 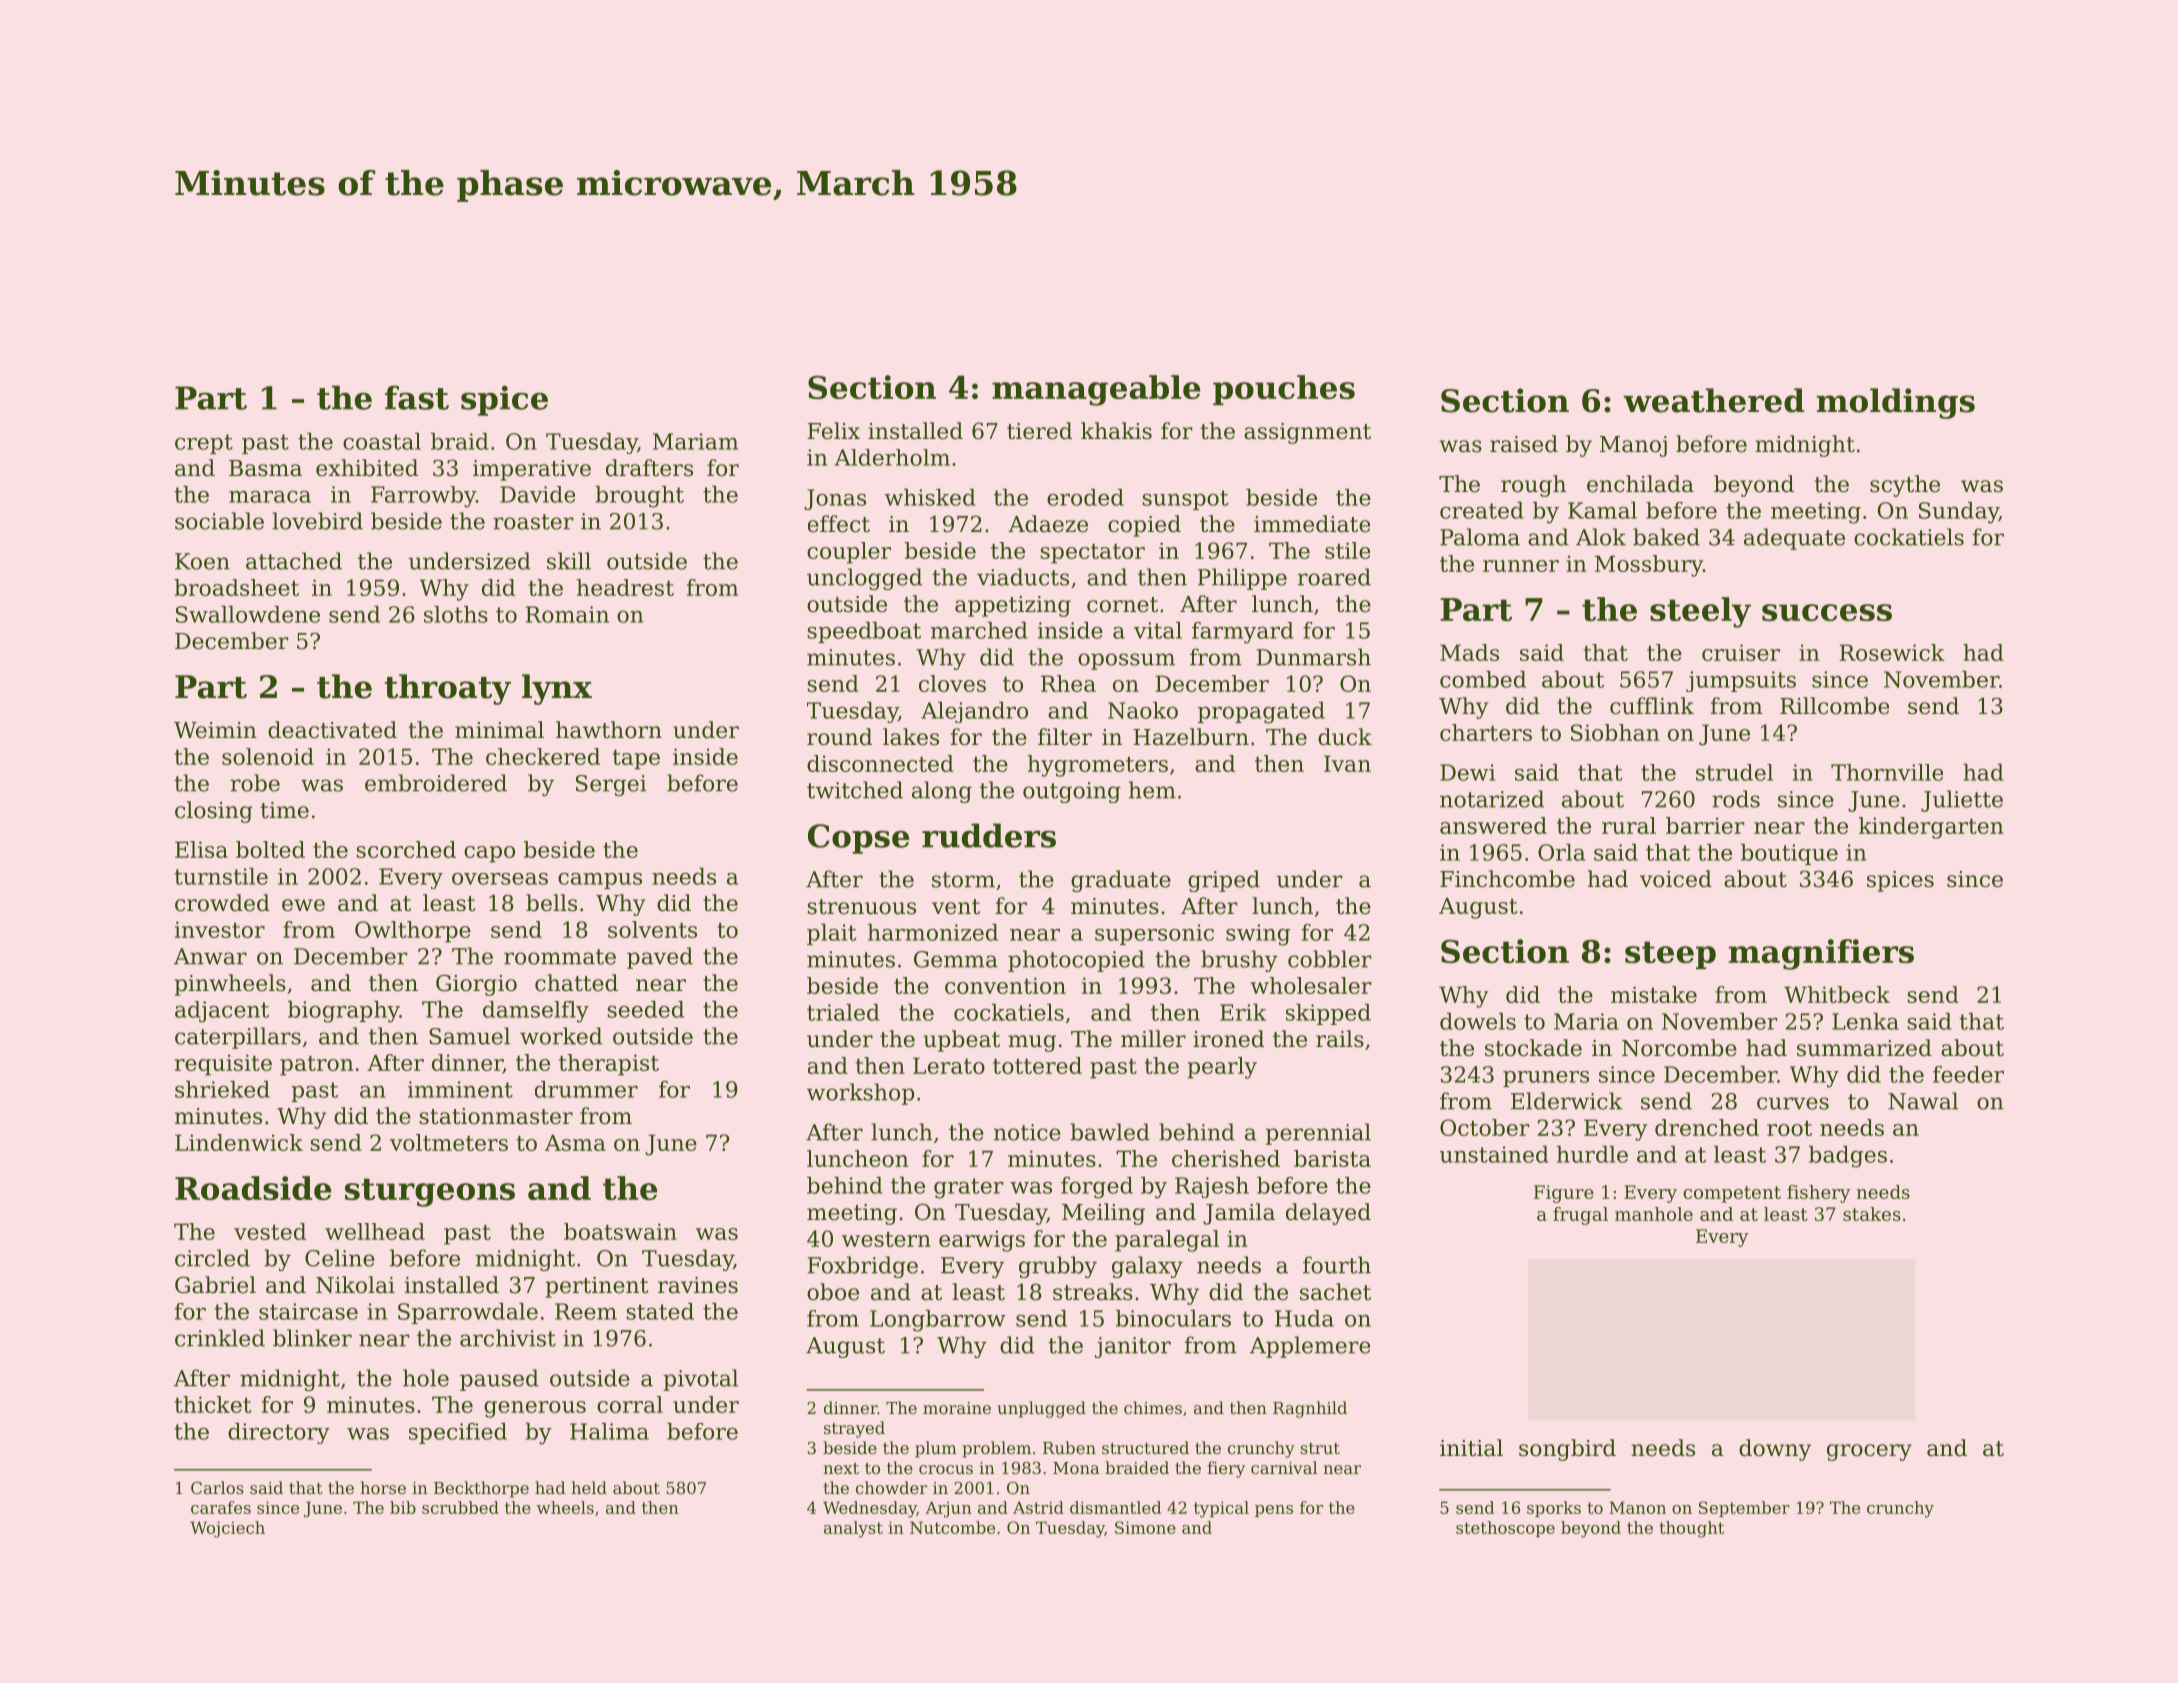 I want to click on strut, so click(x=1320, y=1448).
